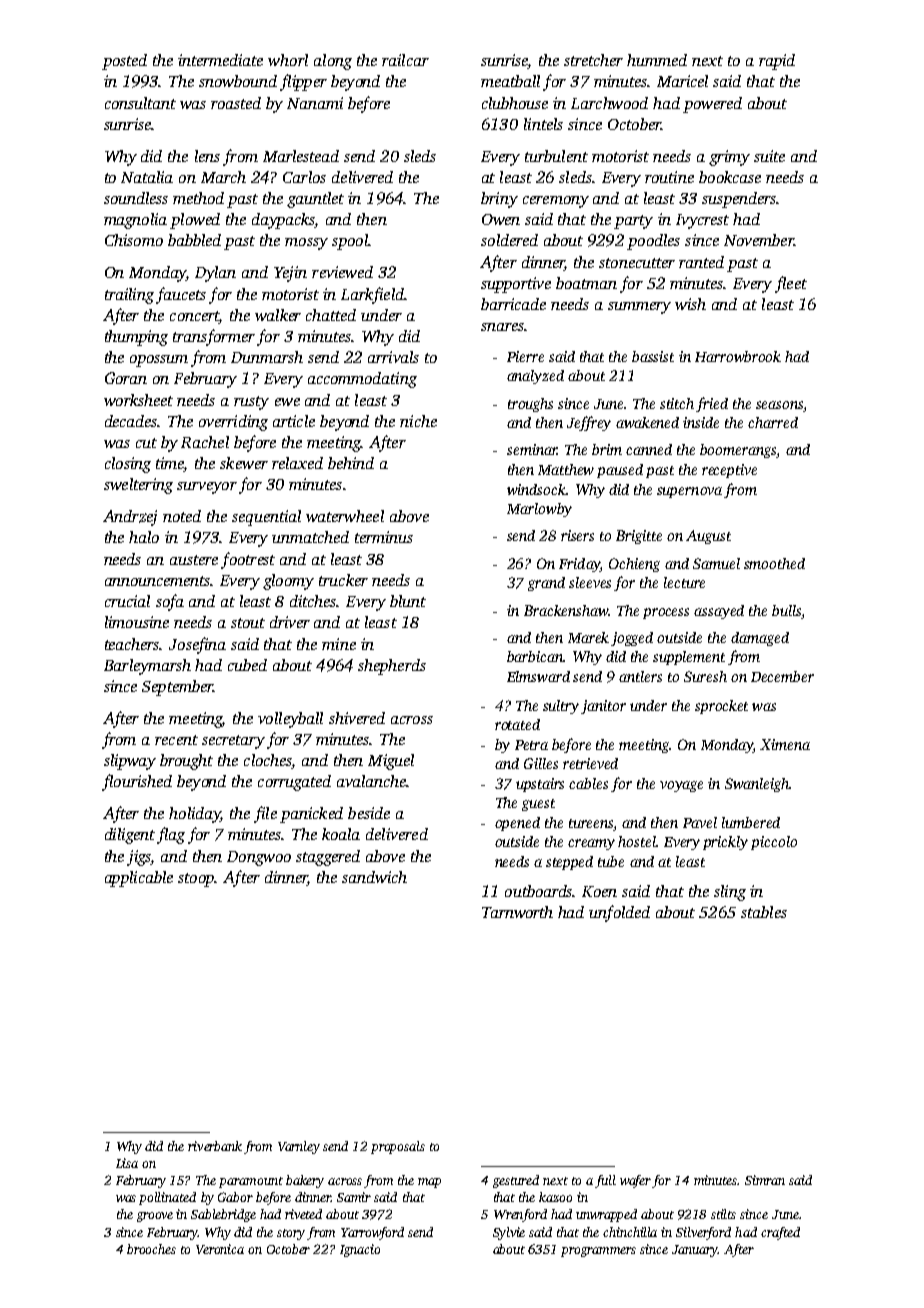  I want to click on upstairs, so click(540, 785).
